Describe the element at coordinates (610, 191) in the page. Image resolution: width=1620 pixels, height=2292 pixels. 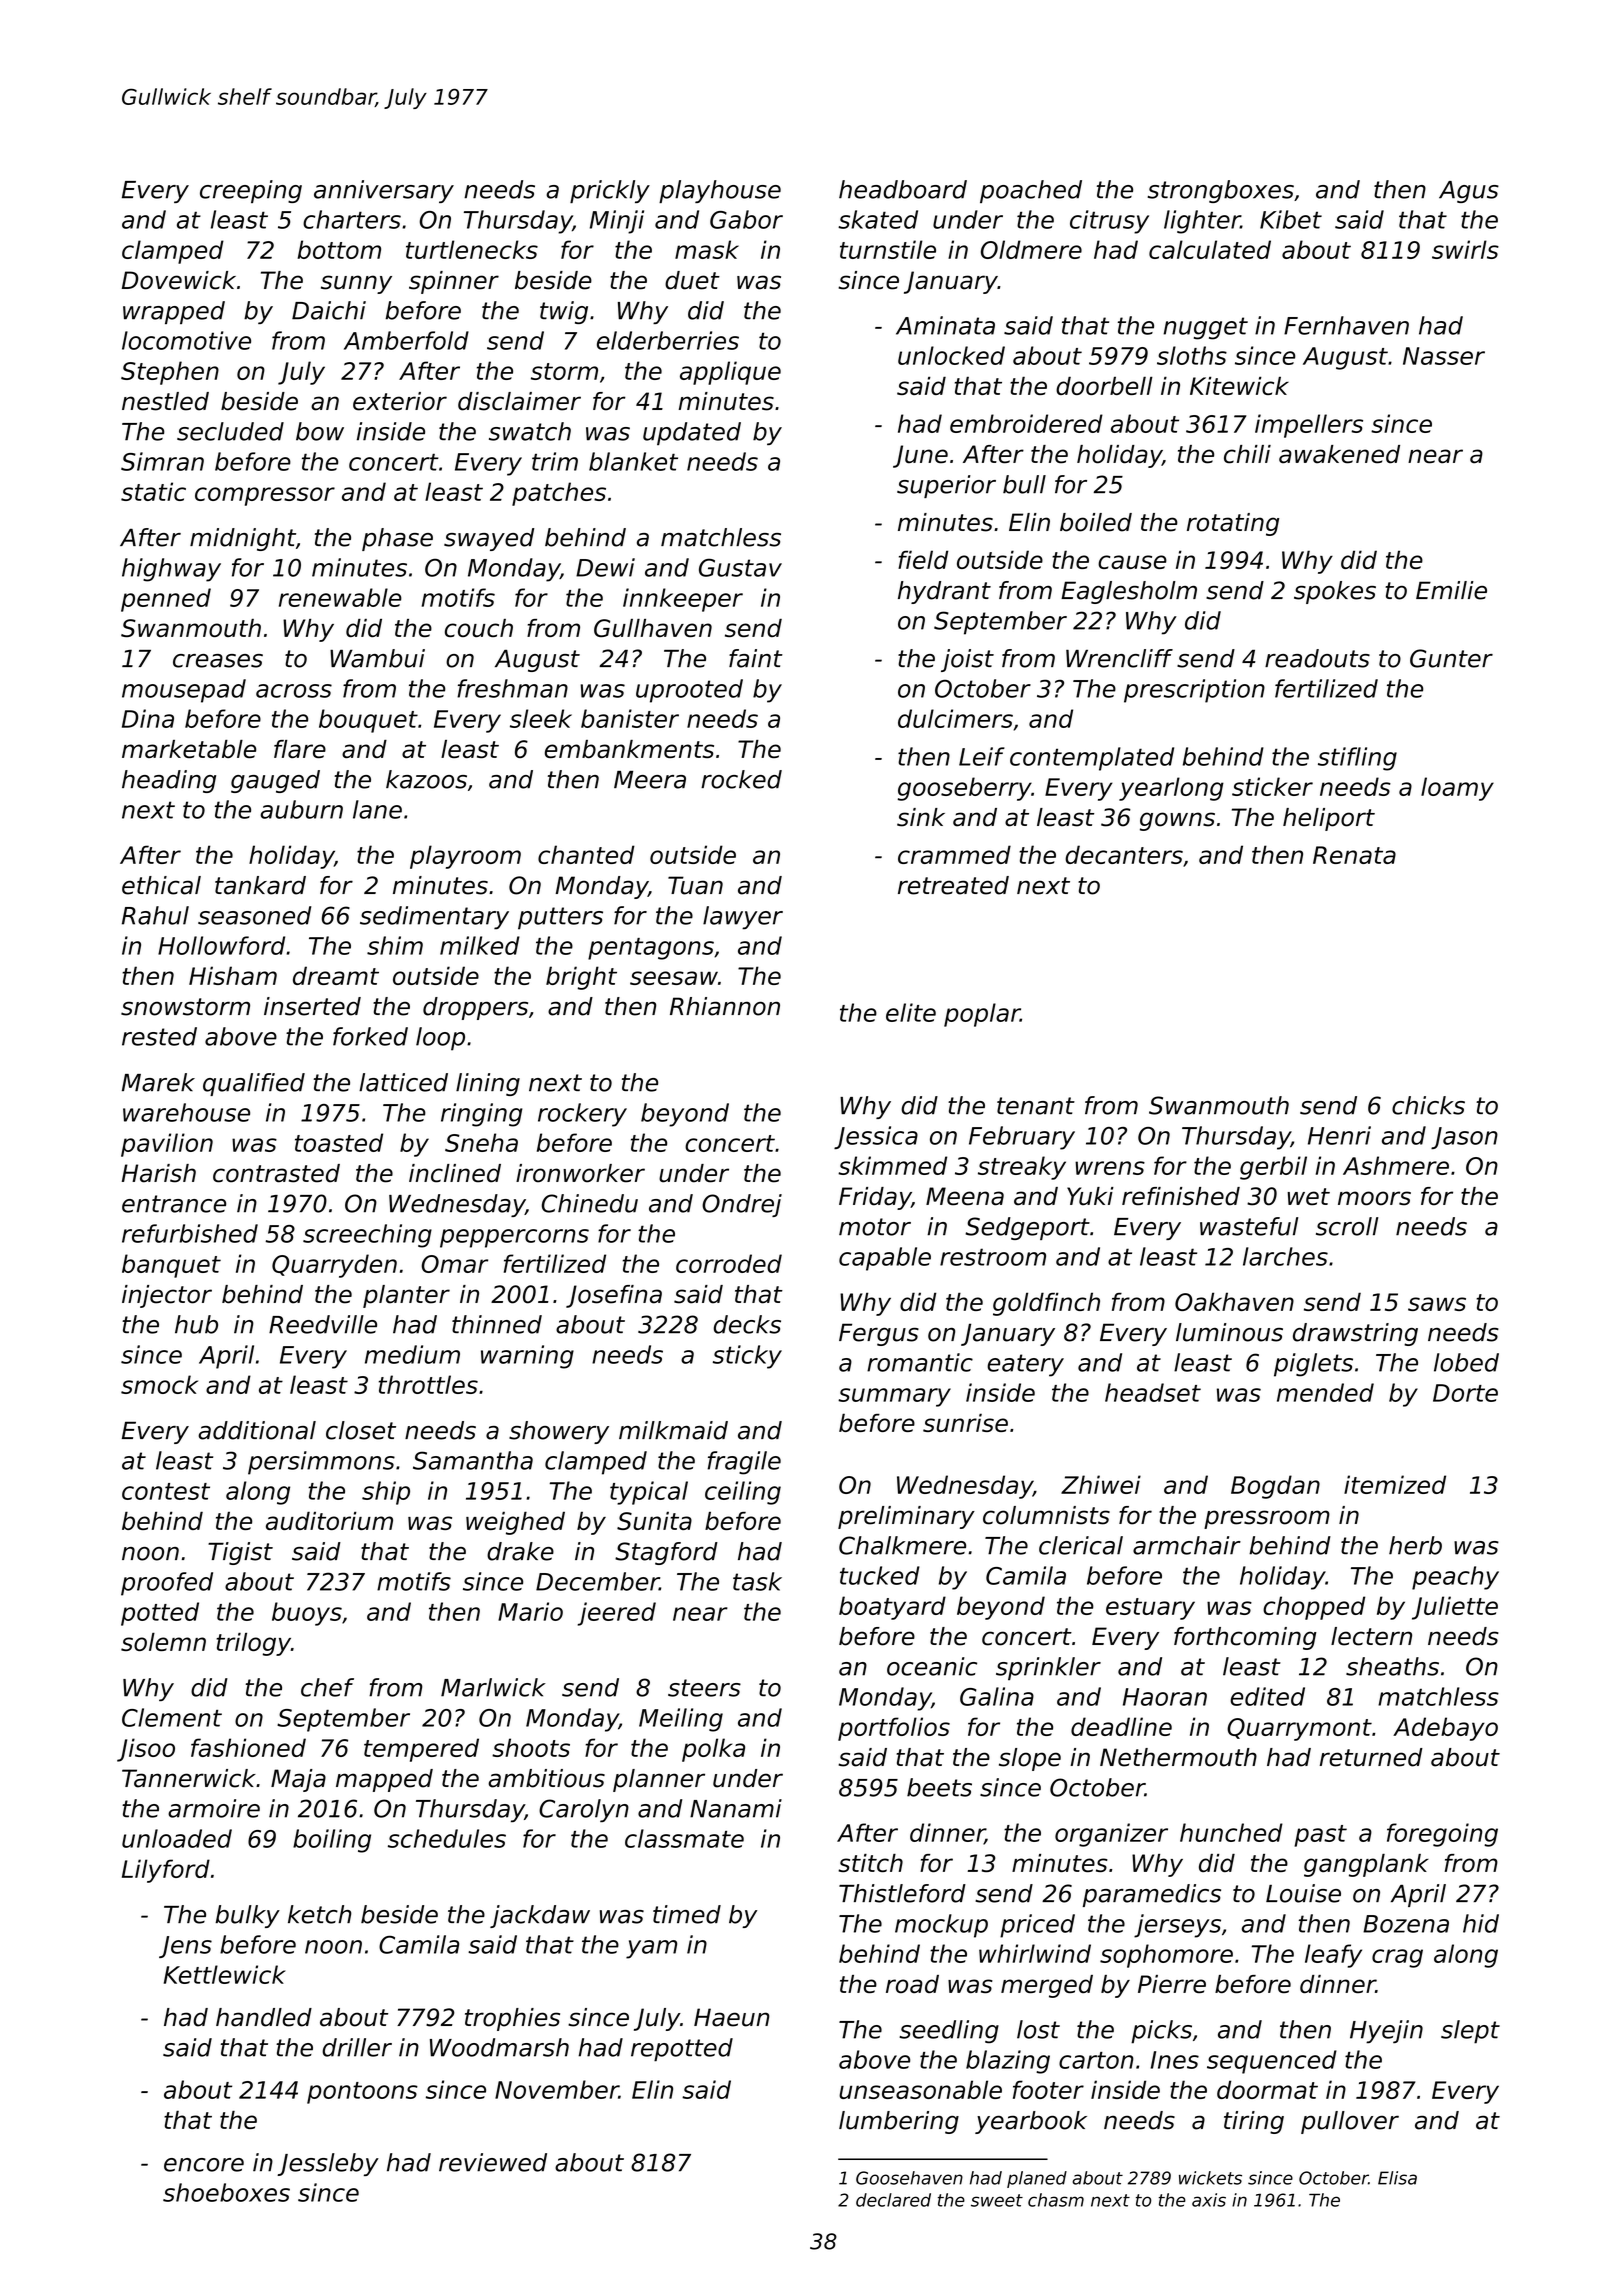
I see `prickly` at that location.
